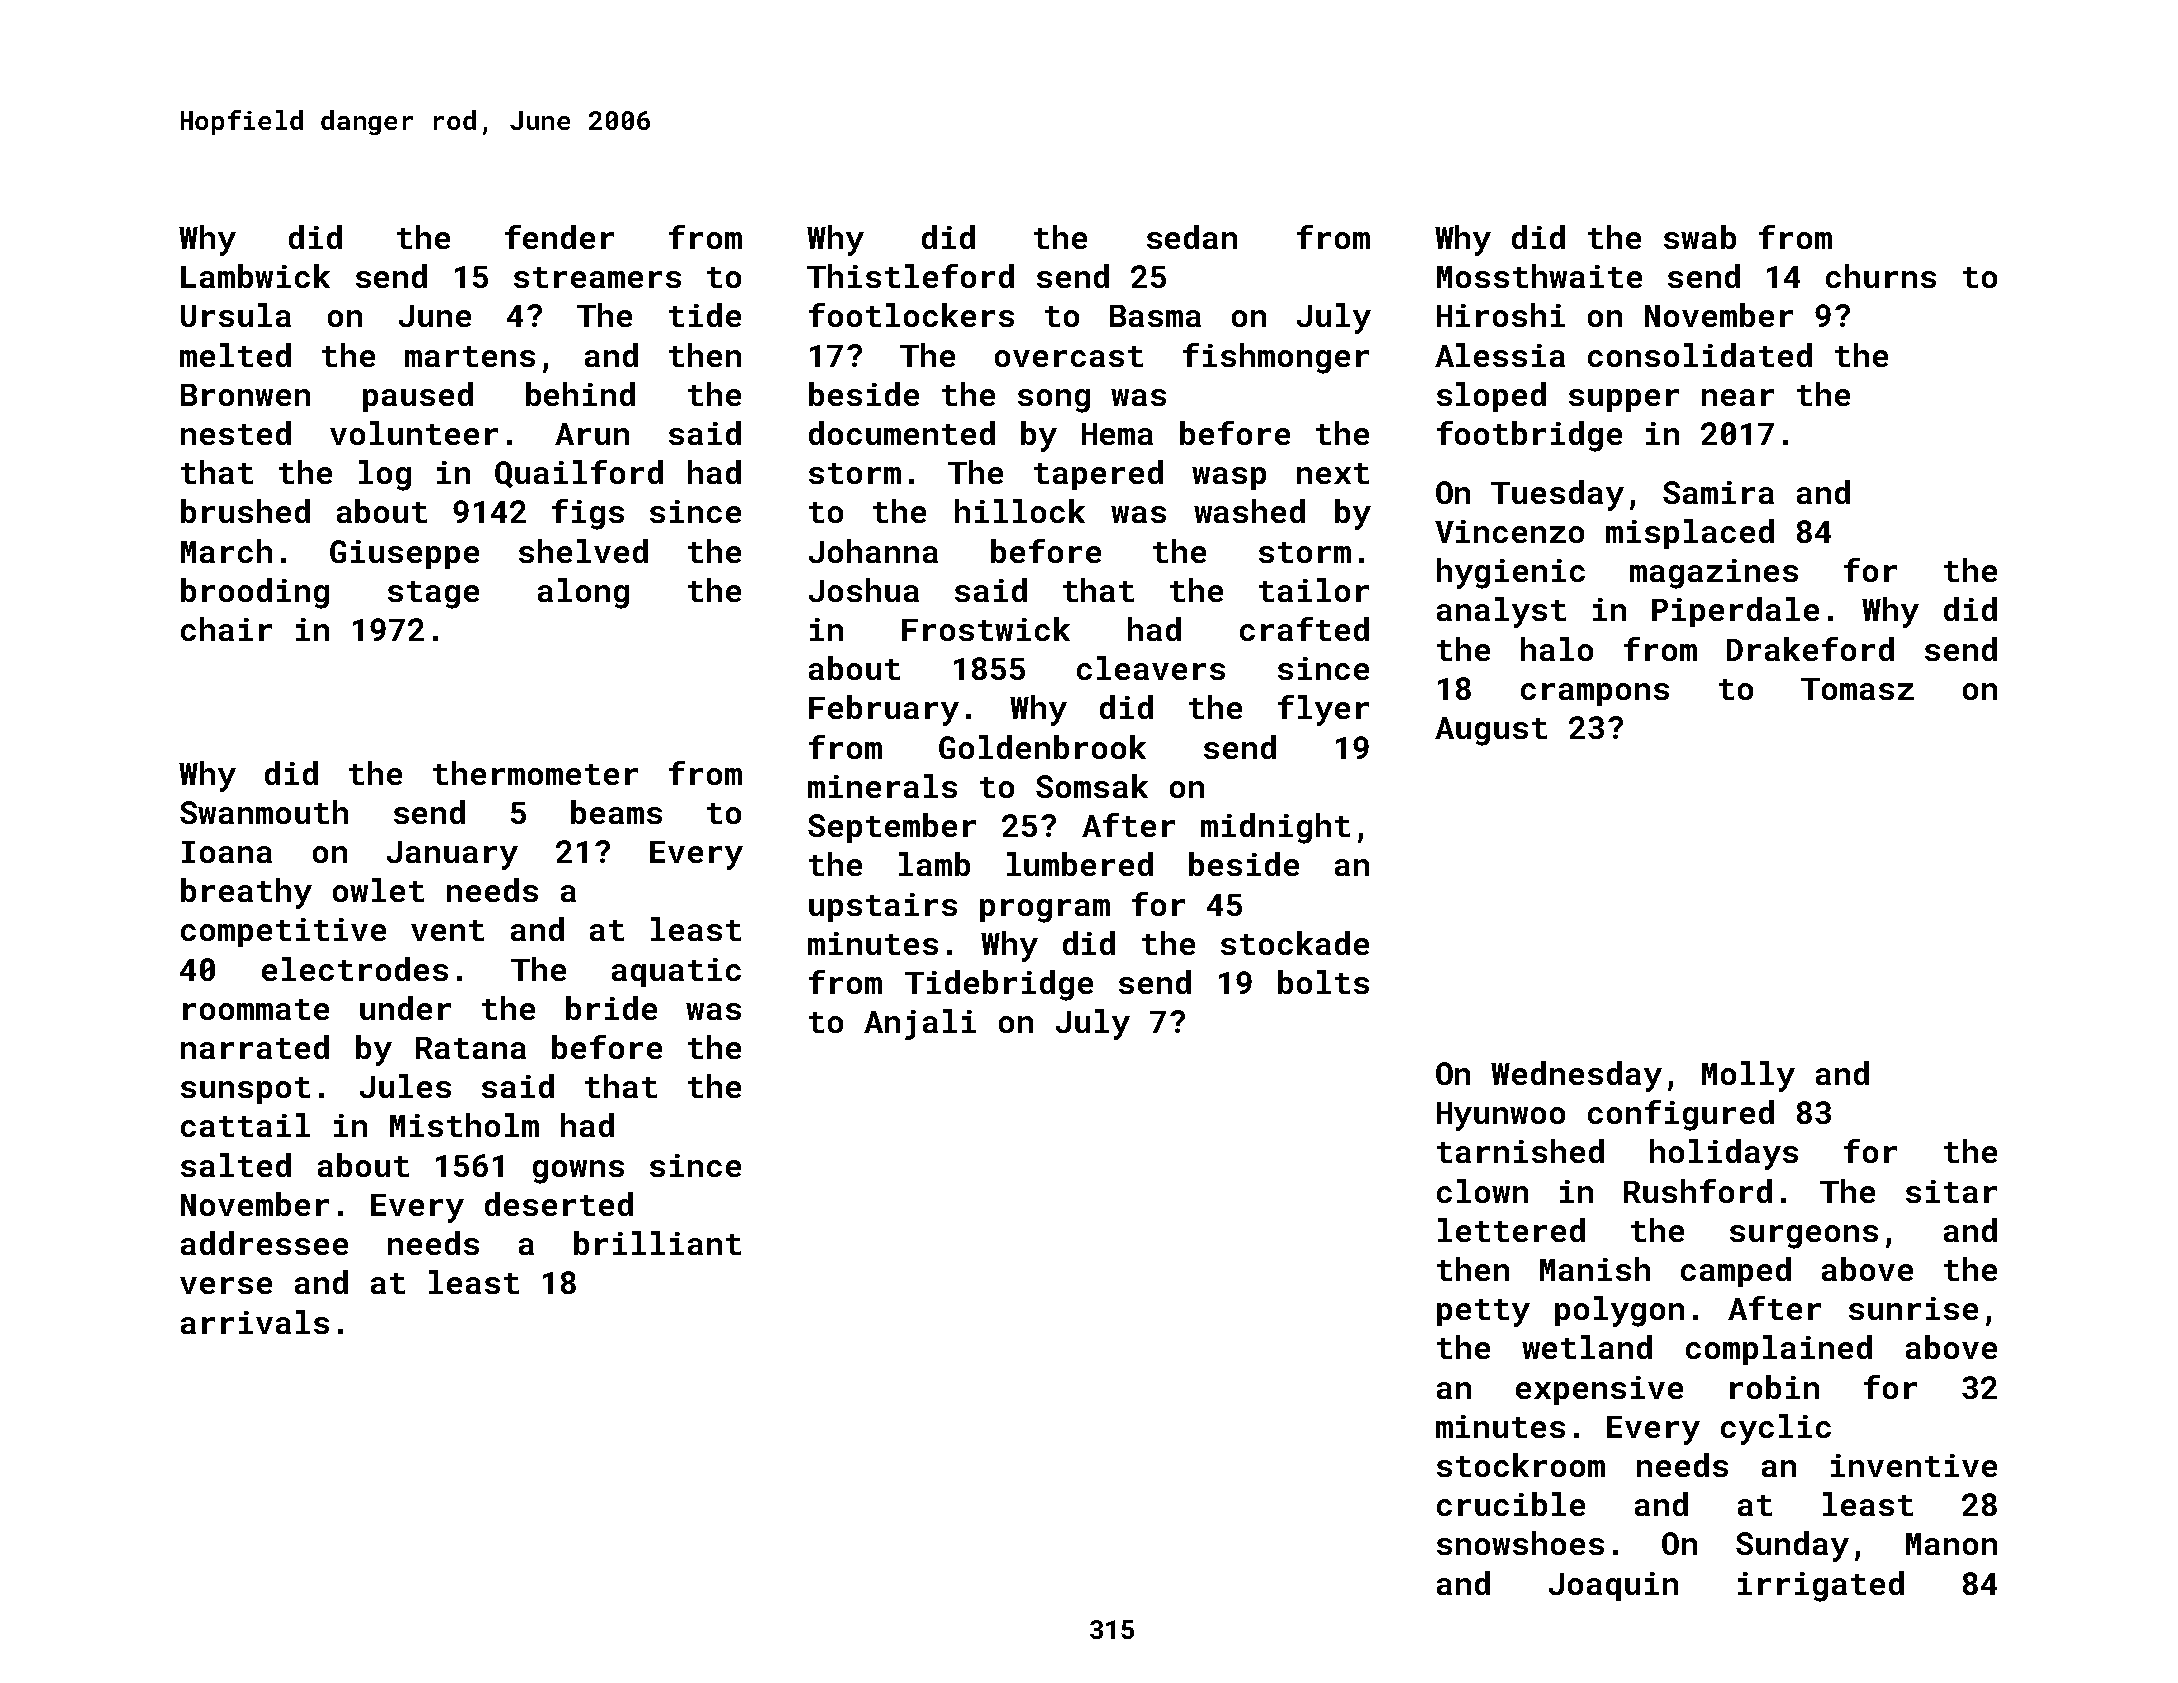 The height and width of the screenshot is (1683, 2178). What do you see at coordinates (1045, 911) in the screenshot?
I see `program` at bounding box center [1045, 911].
